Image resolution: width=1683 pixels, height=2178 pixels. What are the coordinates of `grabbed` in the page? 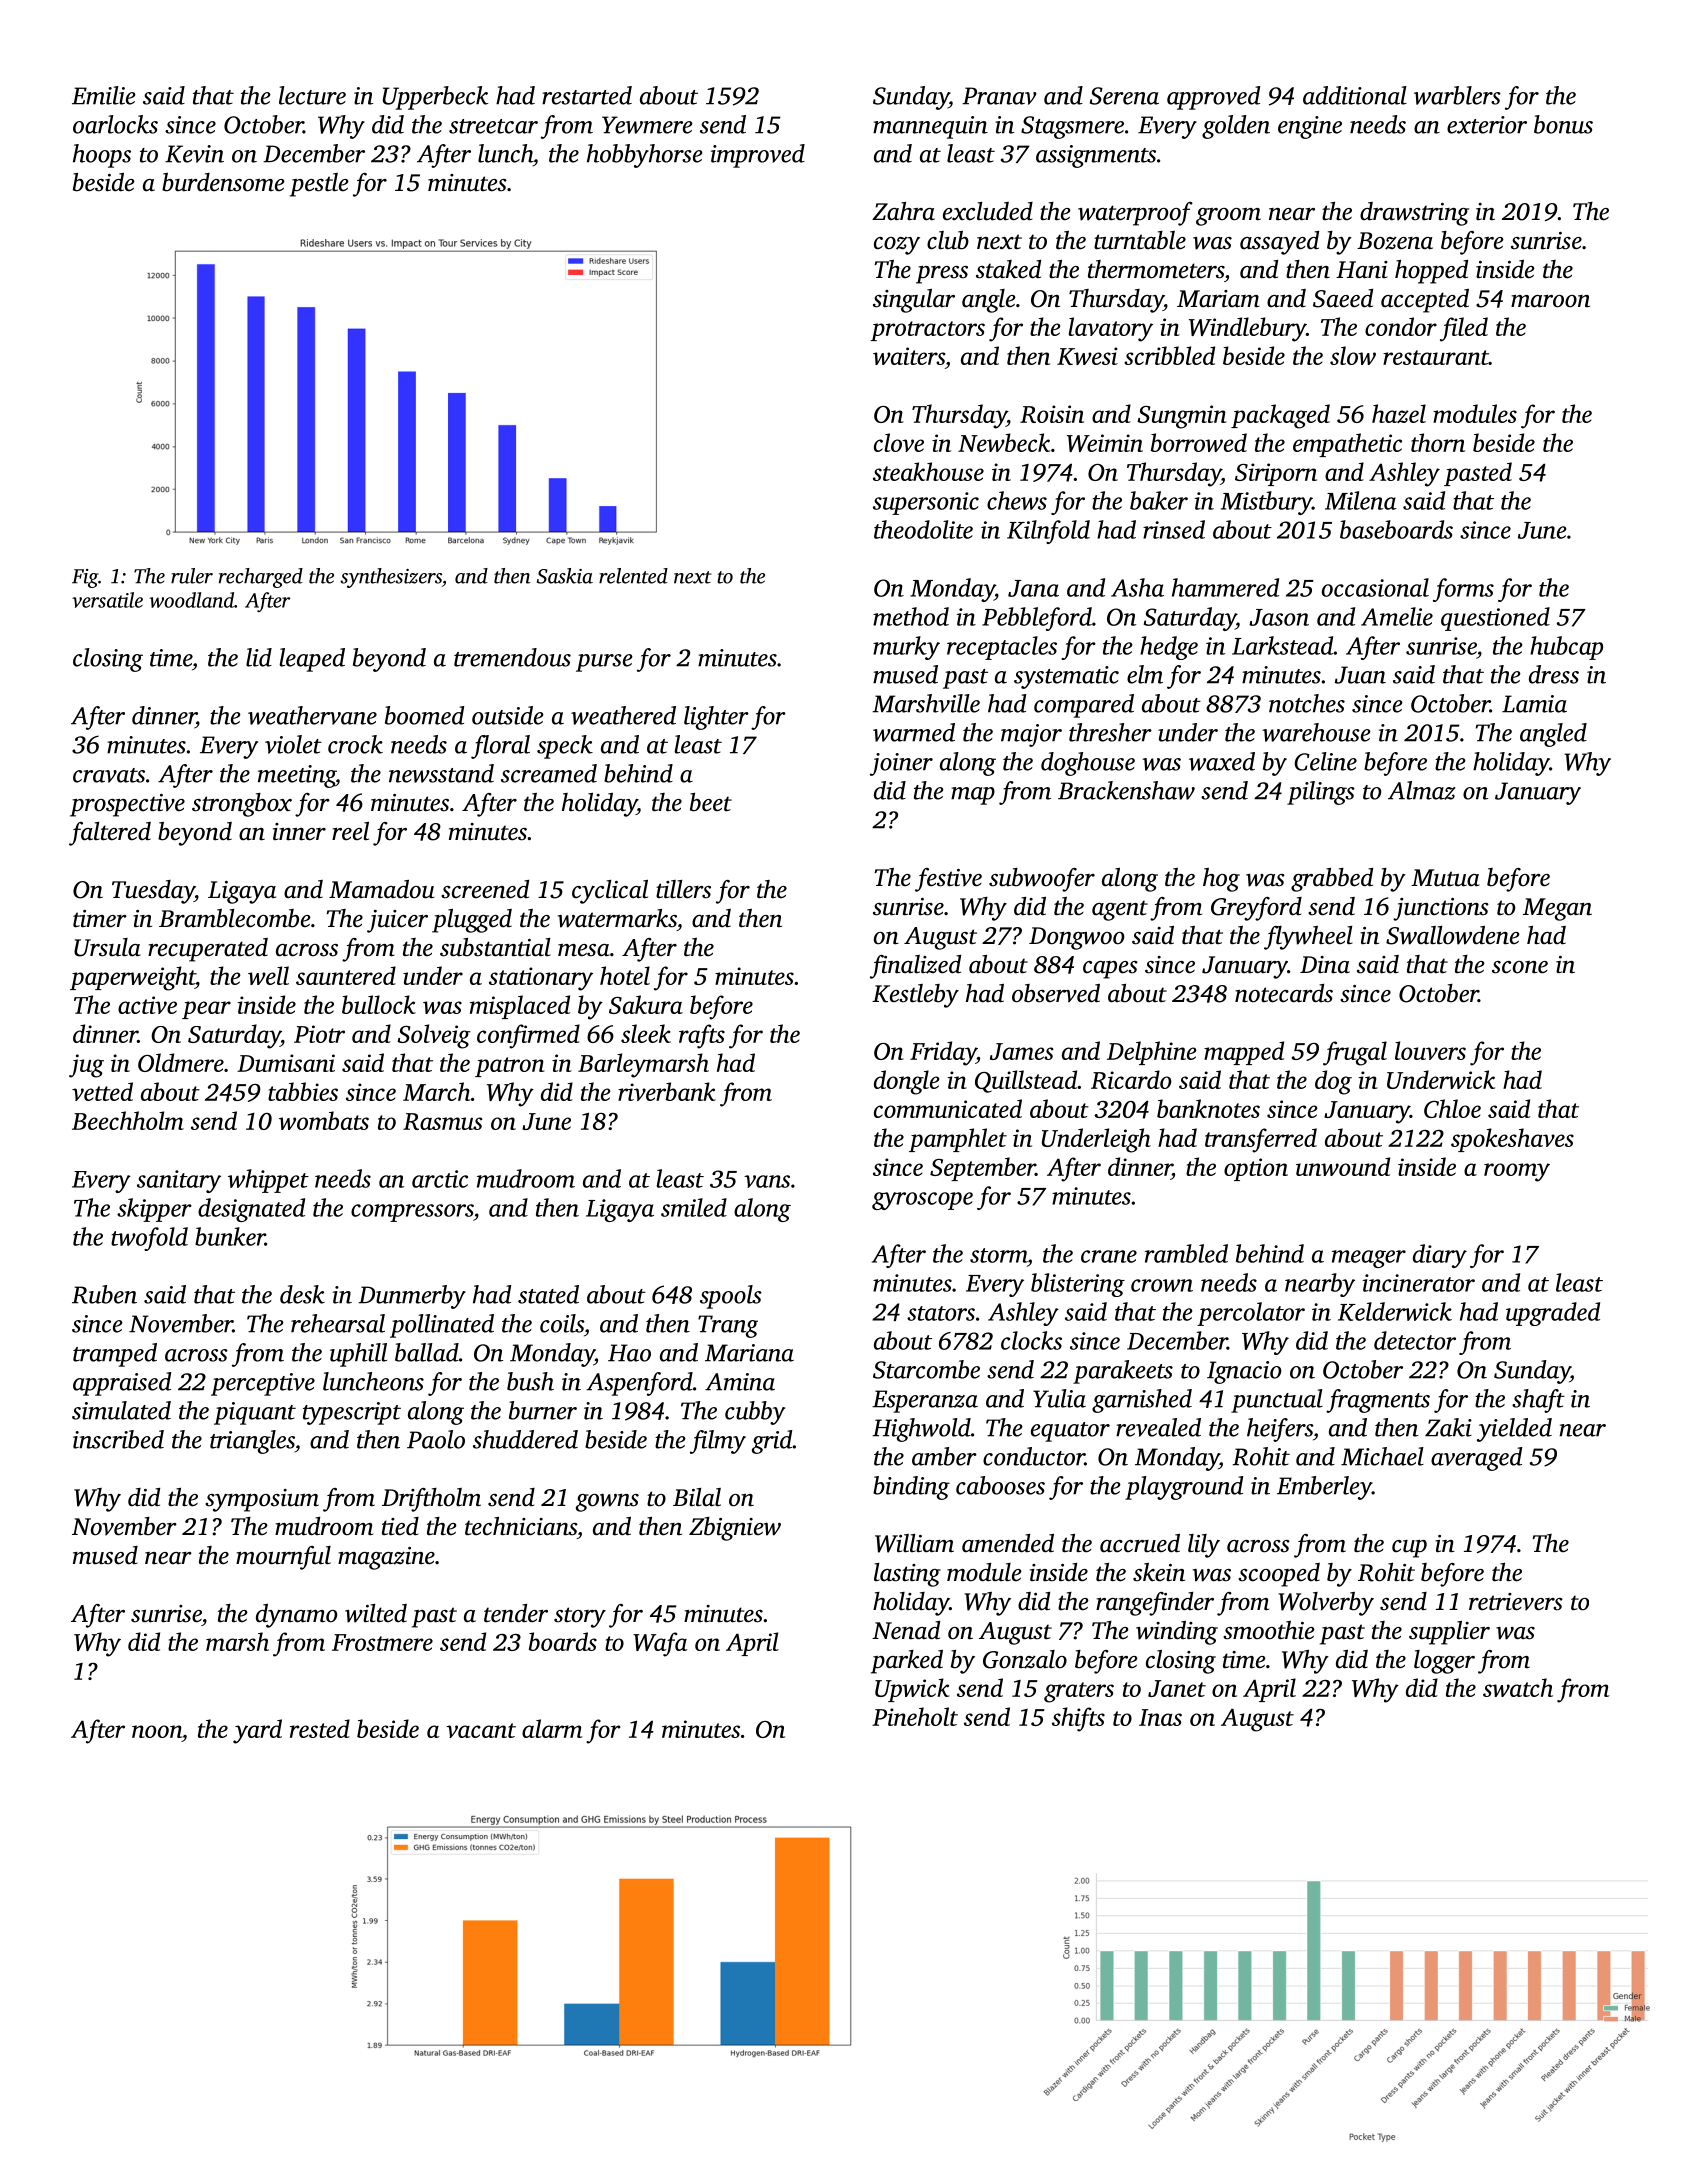 It's located at (1332, 880).
